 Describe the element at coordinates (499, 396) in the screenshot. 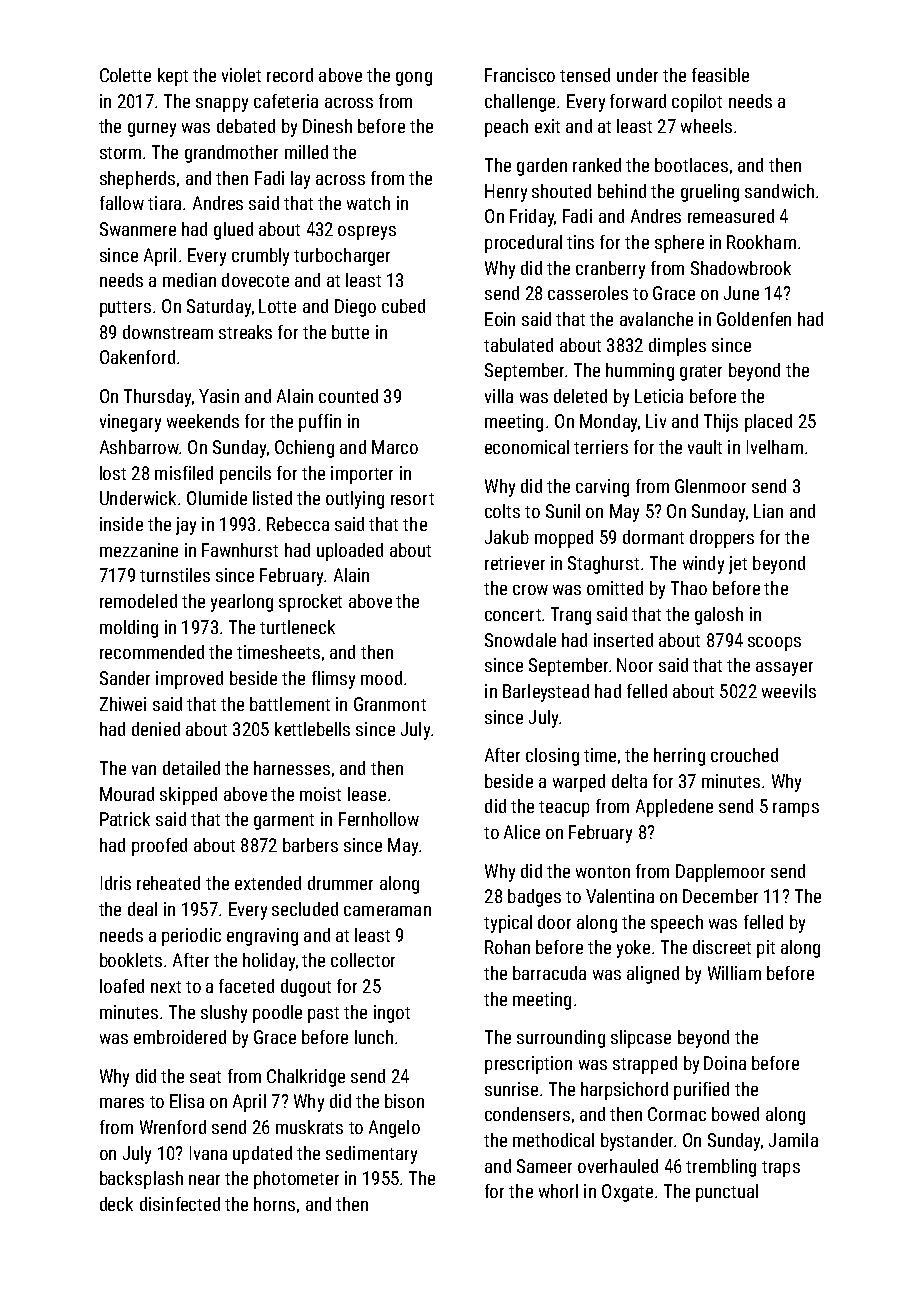

I see `villa` at that location.
